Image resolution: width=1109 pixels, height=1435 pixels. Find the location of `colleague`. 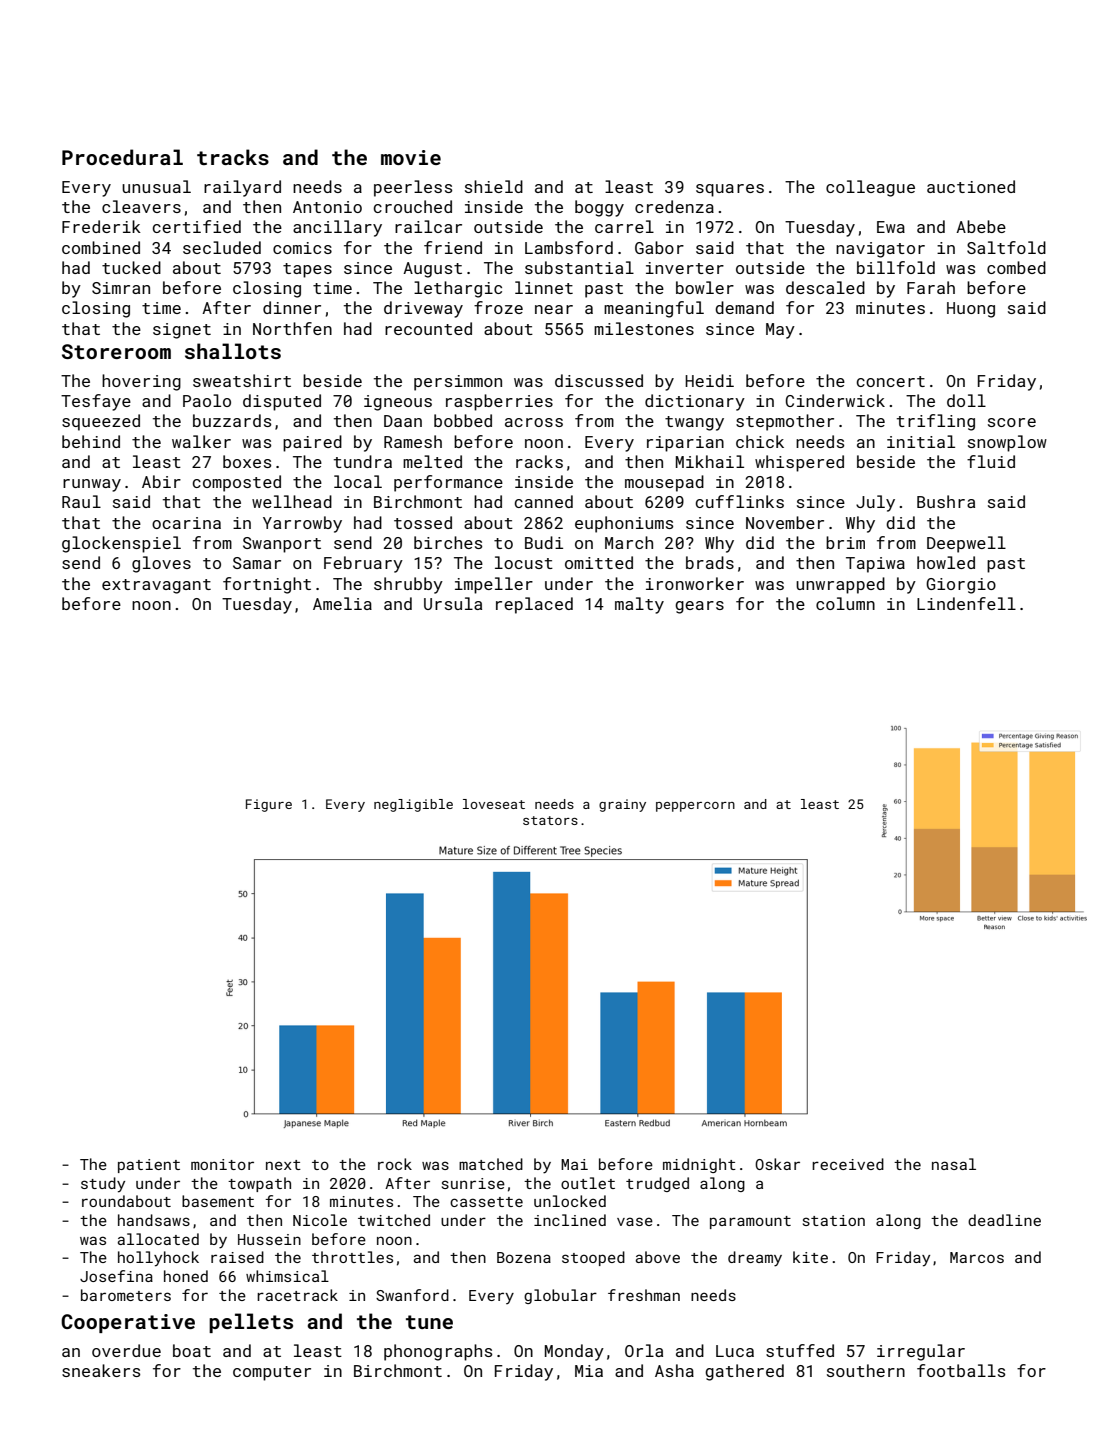

colleague is located at coordinates (870, 188).
